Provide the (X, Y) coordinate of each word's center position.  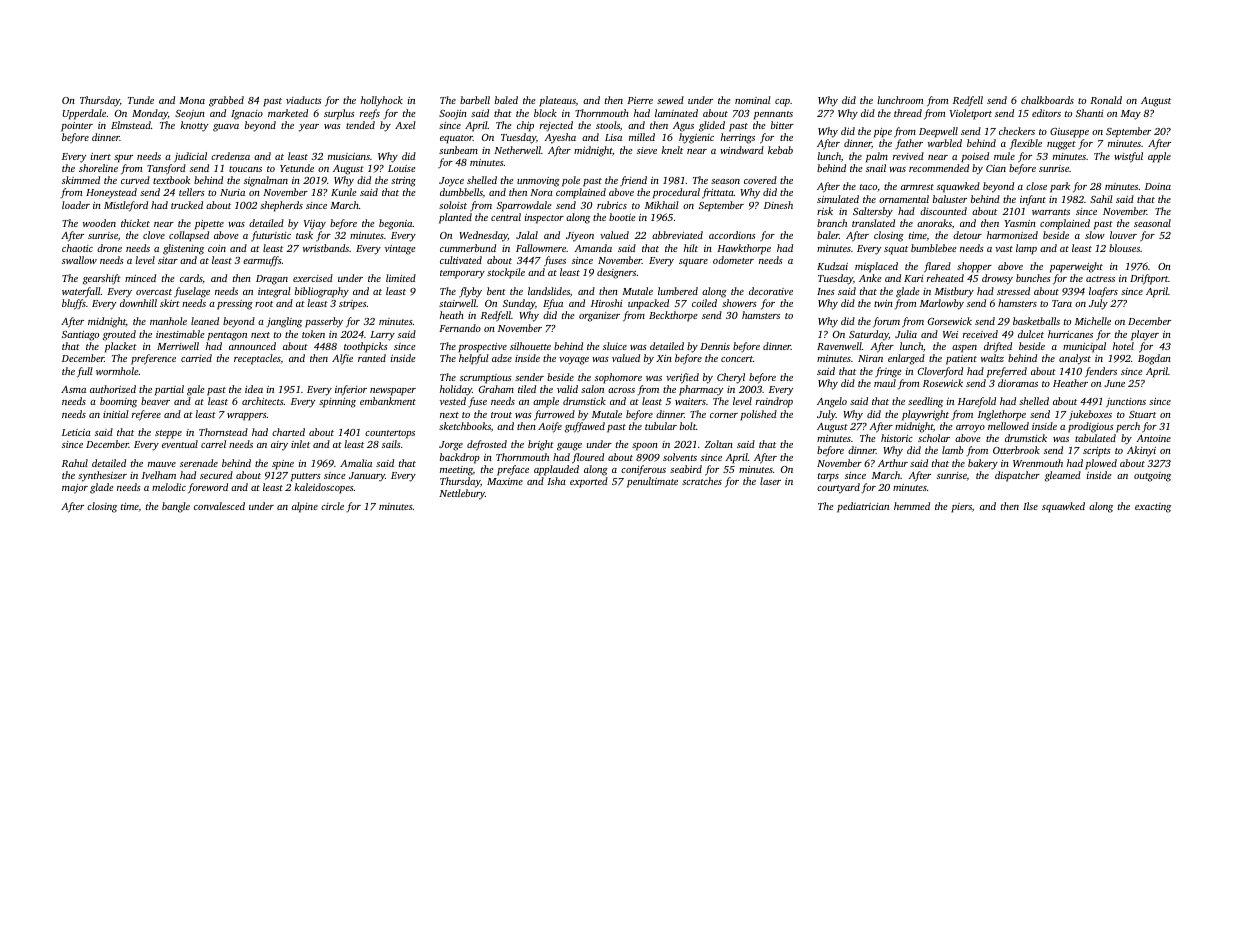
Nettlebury (462, 494)
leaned (205, 321)
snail (876, 168)
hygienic (696, 138)
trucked (187, 205)
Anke (870, 278)
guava (226, 128)
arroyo (970, 429)
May (1131, 115)
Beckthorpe (673, 316)
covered (760, 180)
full (85, 372)
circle (332, 506)
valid (567, 389)
